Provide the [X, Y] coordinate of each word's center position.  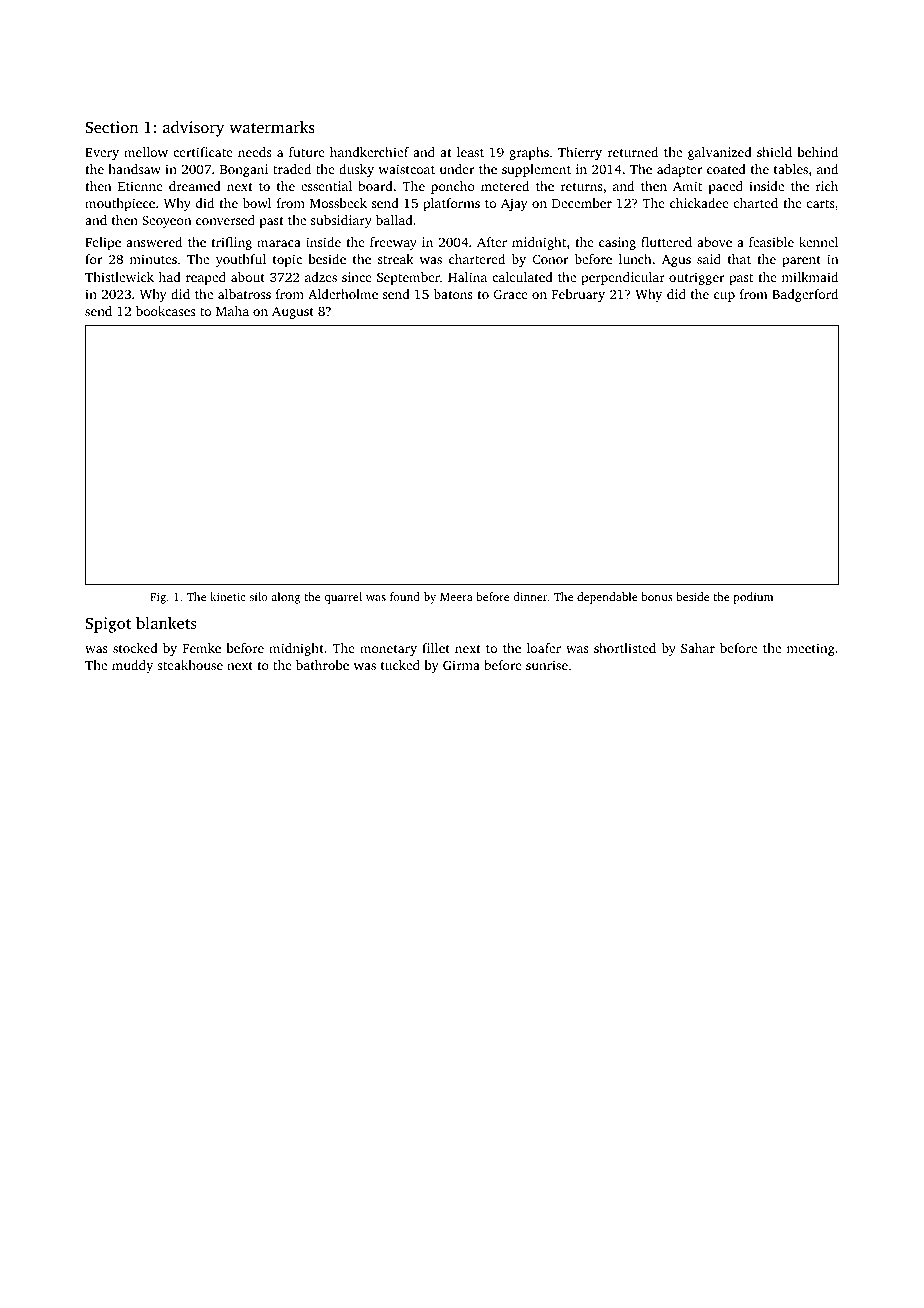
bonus [657, 596]
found [405, 596]
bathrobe [322, 665]
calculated [522, 277]
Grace [511, 294]
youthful [241, 260]
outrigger [696, 278]
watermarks [272, 127]
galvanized [720, 153]
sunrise [547, 665]
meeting [811, 649]
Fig [158, 598]
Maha [232, 311]
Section [111, 127]
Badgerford [805, 295]
